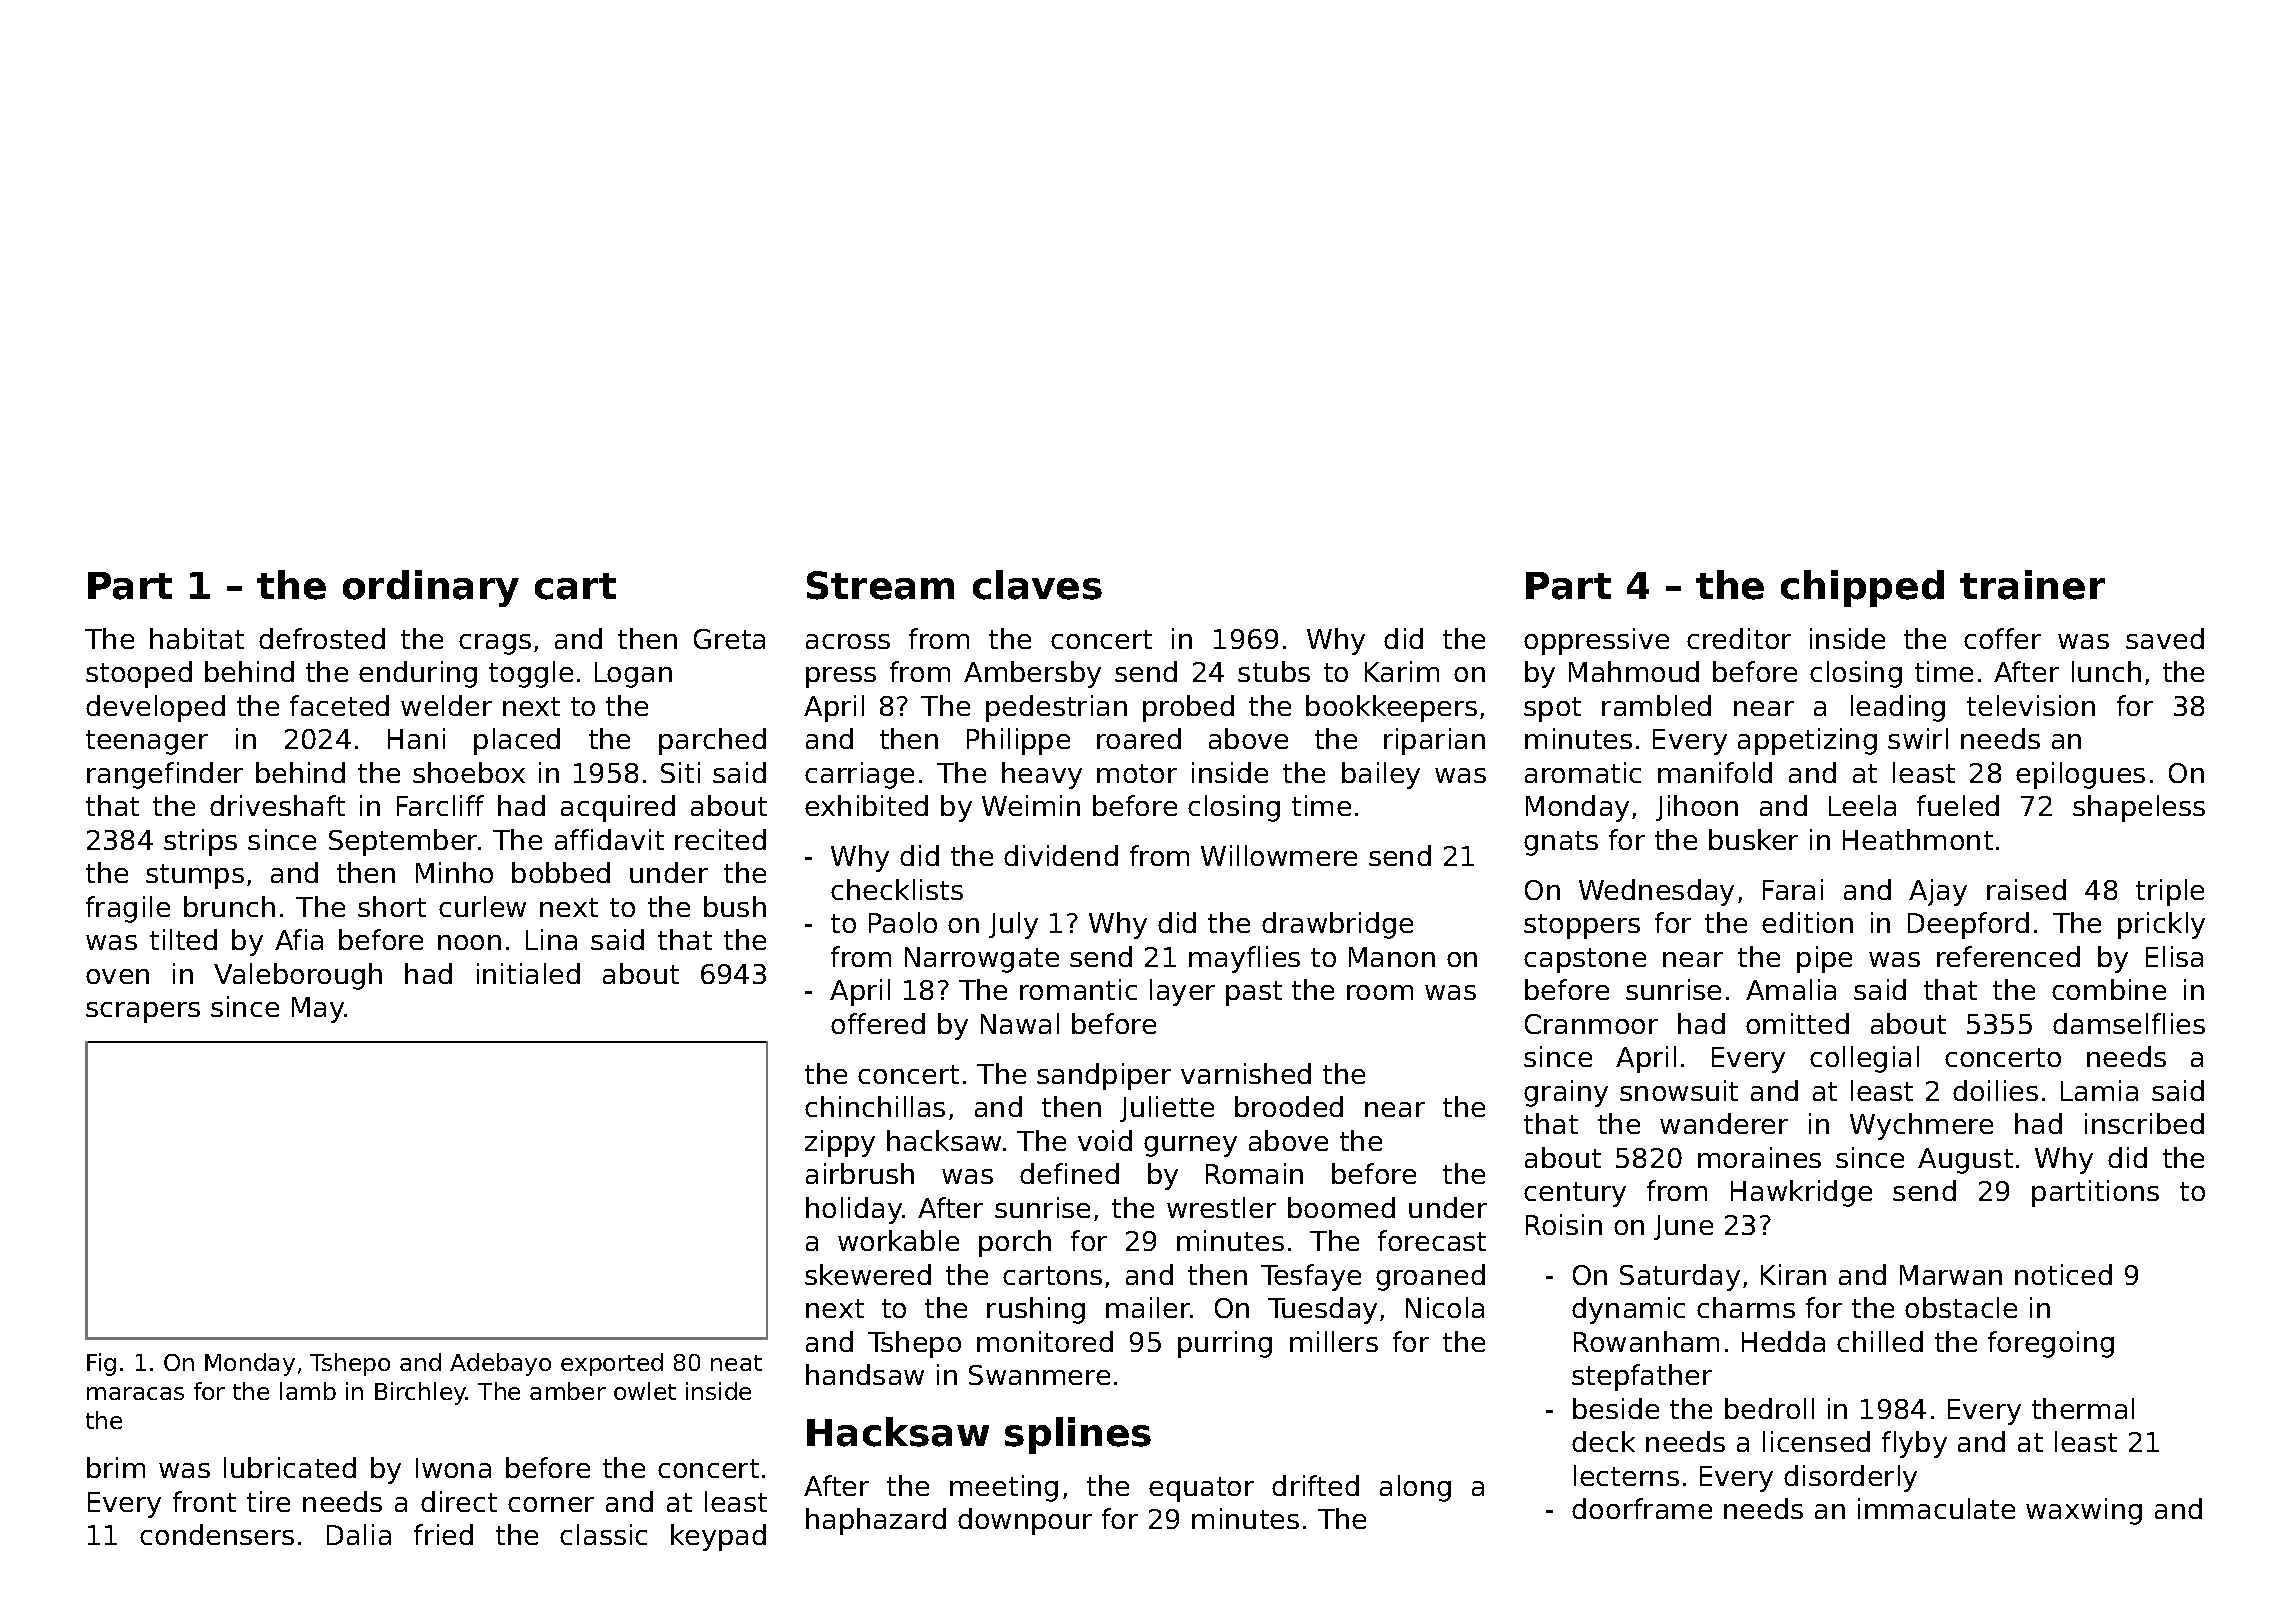  I want to click on stoppers, so click(1582, 926).
